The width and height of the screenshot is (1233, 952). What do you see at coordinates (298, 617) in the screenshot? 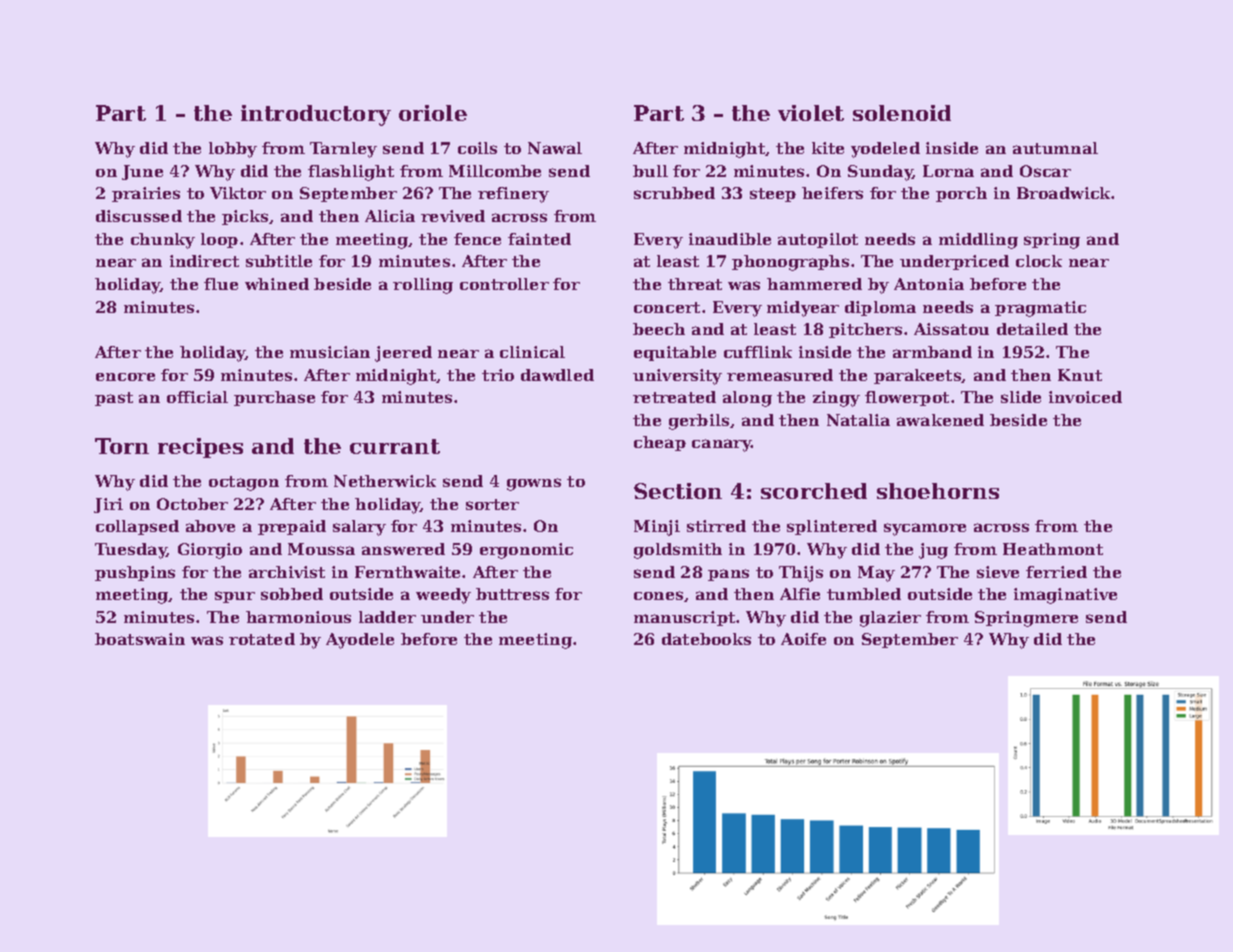
I see `harmonious` at bounding box center [298, 617].
